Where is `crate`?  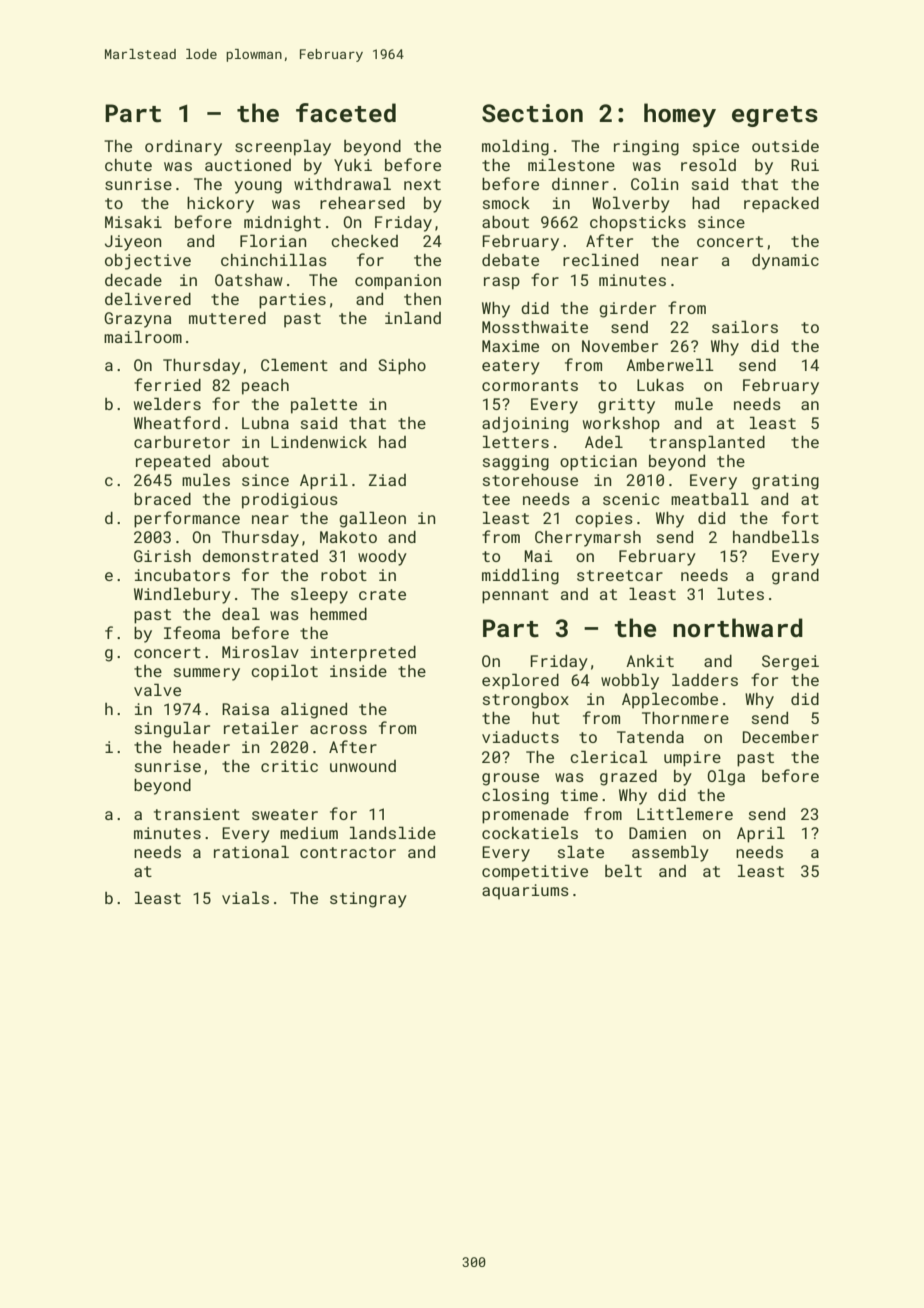 crate is located at coordinates (382, 594).
